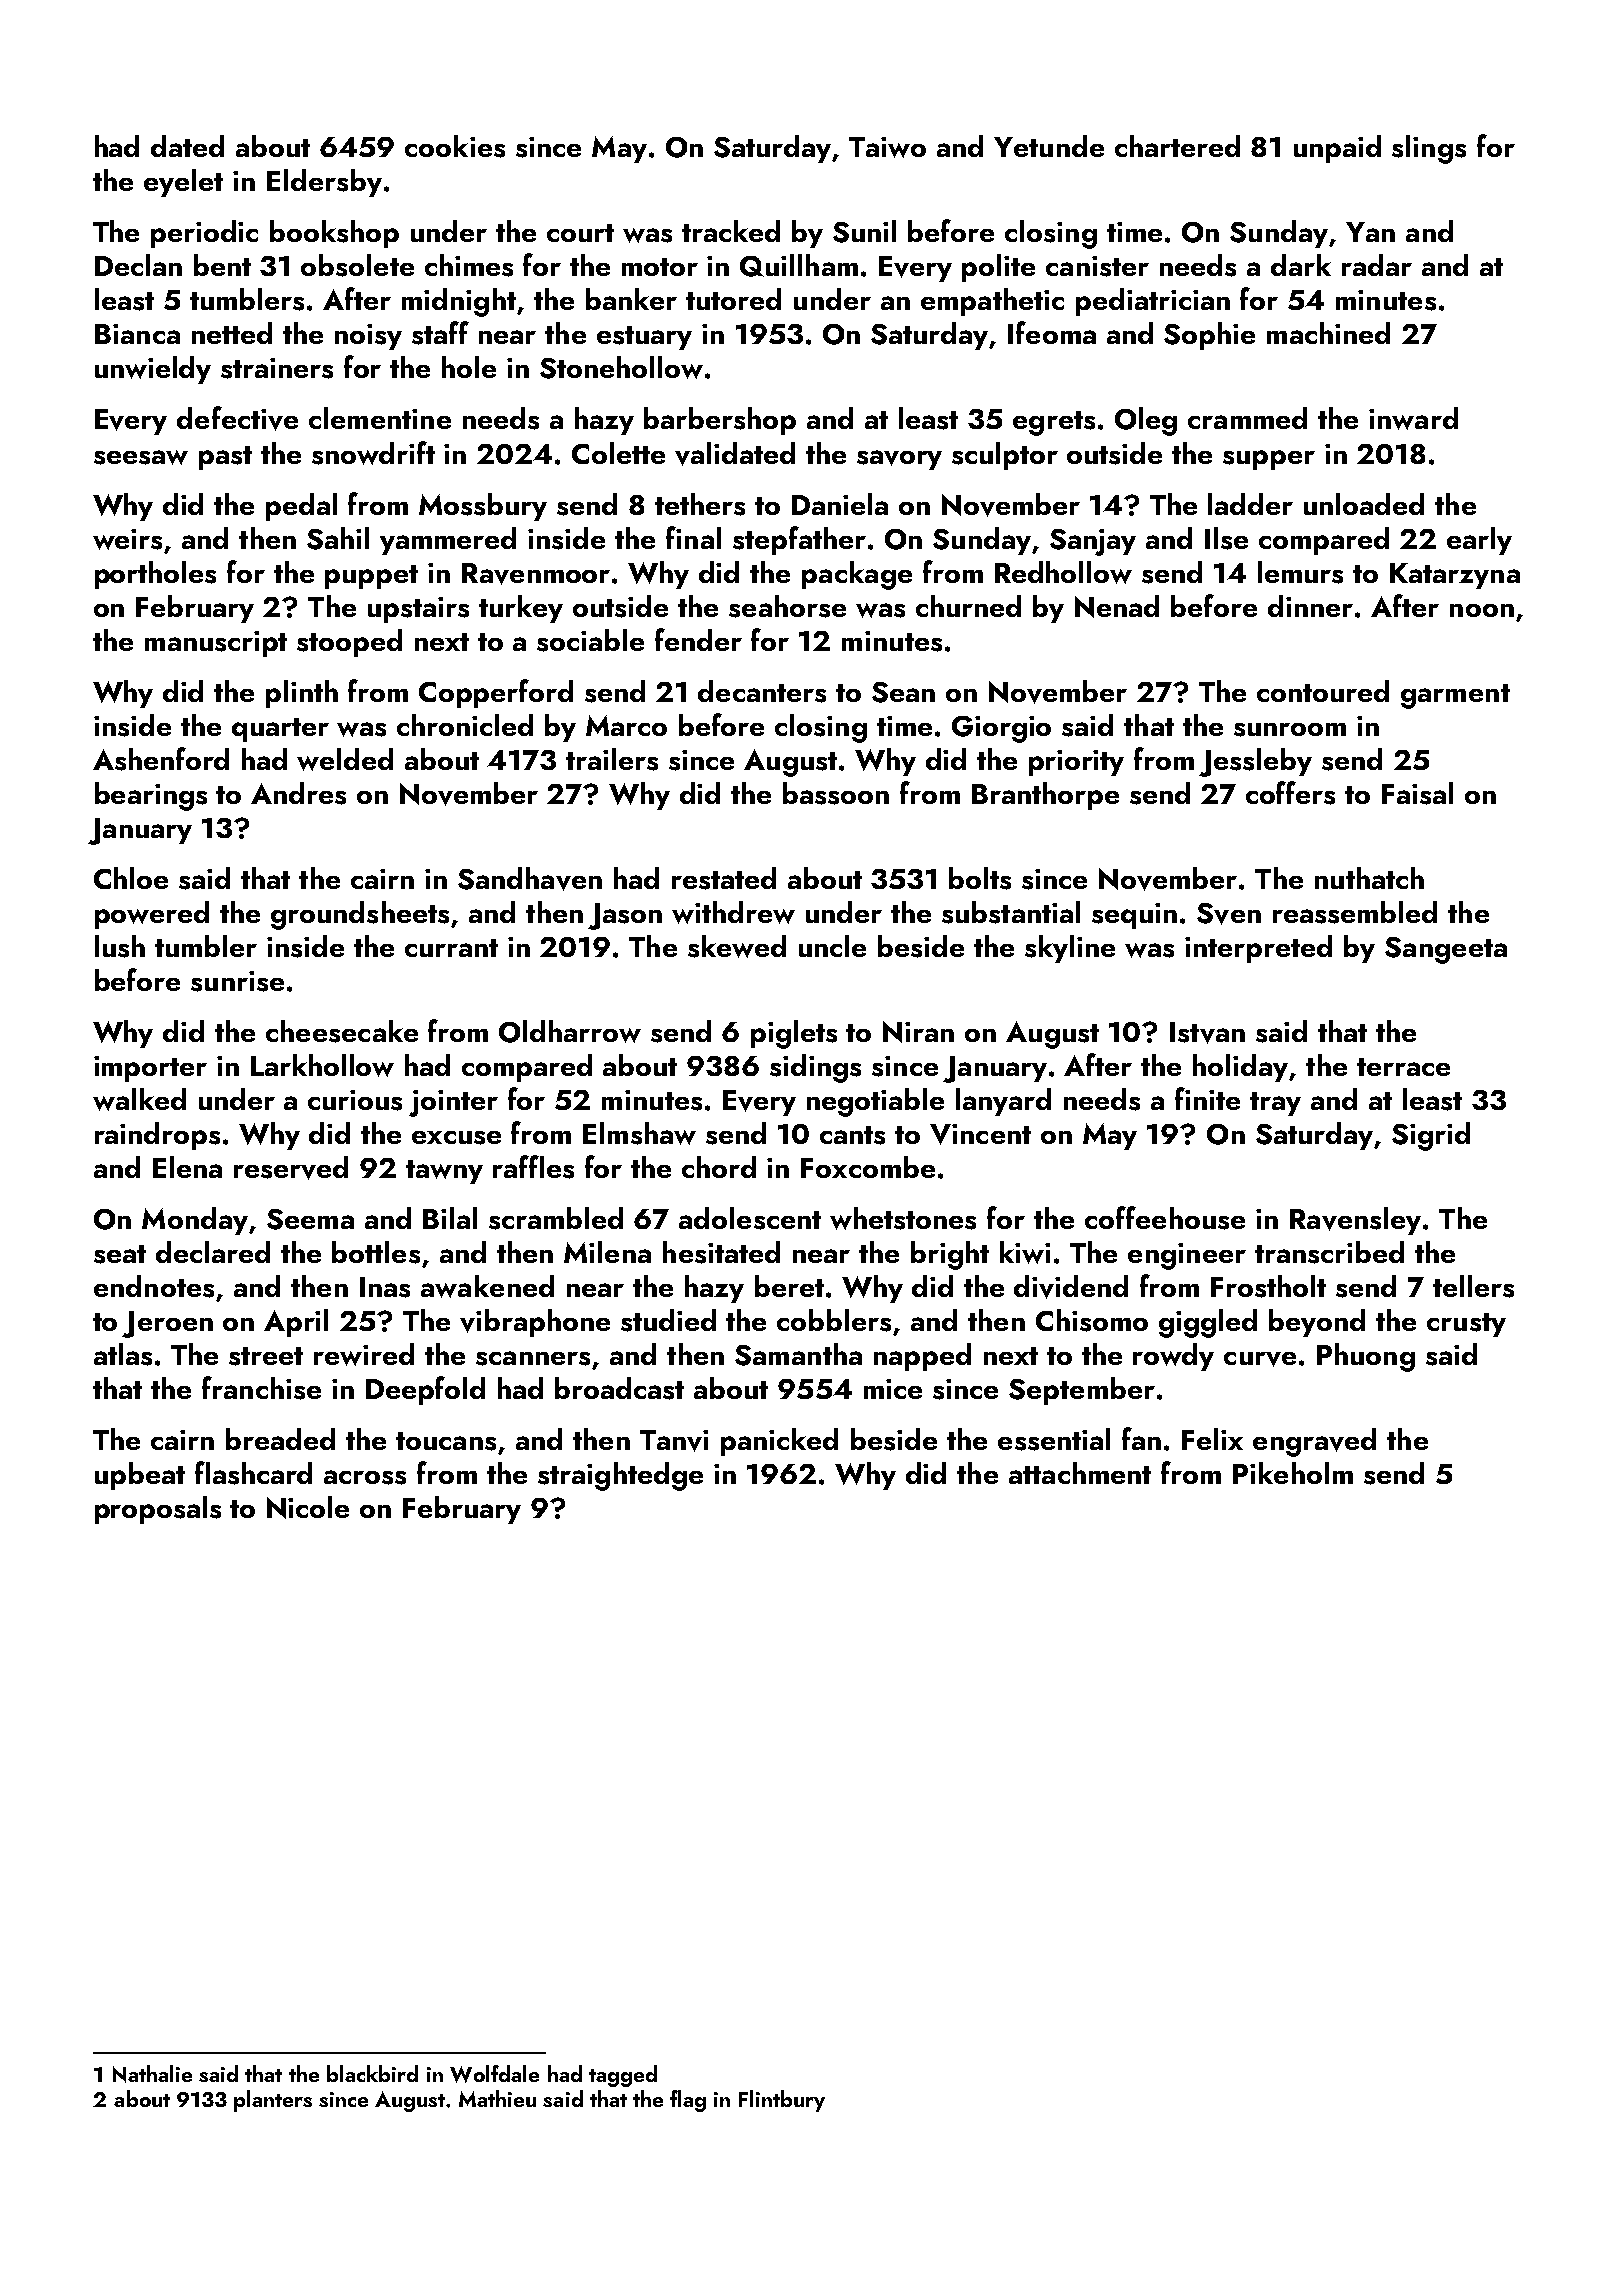 This image has width=1620, height=2292. Describe the element at coordinates (273, 2101) in the image. I see `planters` at that location.
